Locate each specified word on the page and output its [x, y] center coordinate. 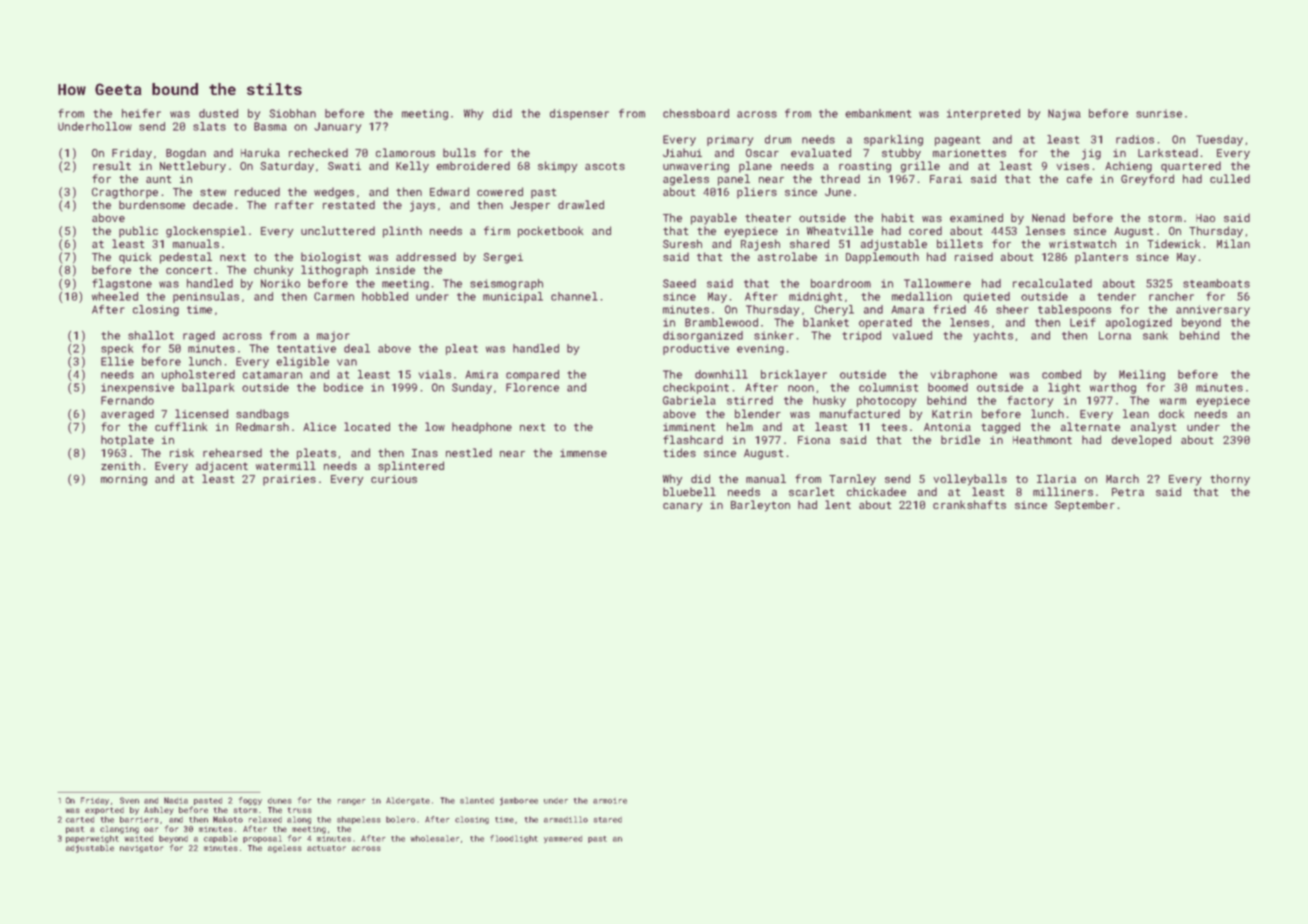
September [1085, 506]
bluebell [689, 491]
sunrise [1159, 113]
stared [607, 820]
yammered [563, 839]
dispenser [579, 114]
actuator [326, 848]
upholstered [198, 375]
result [112, 165]
